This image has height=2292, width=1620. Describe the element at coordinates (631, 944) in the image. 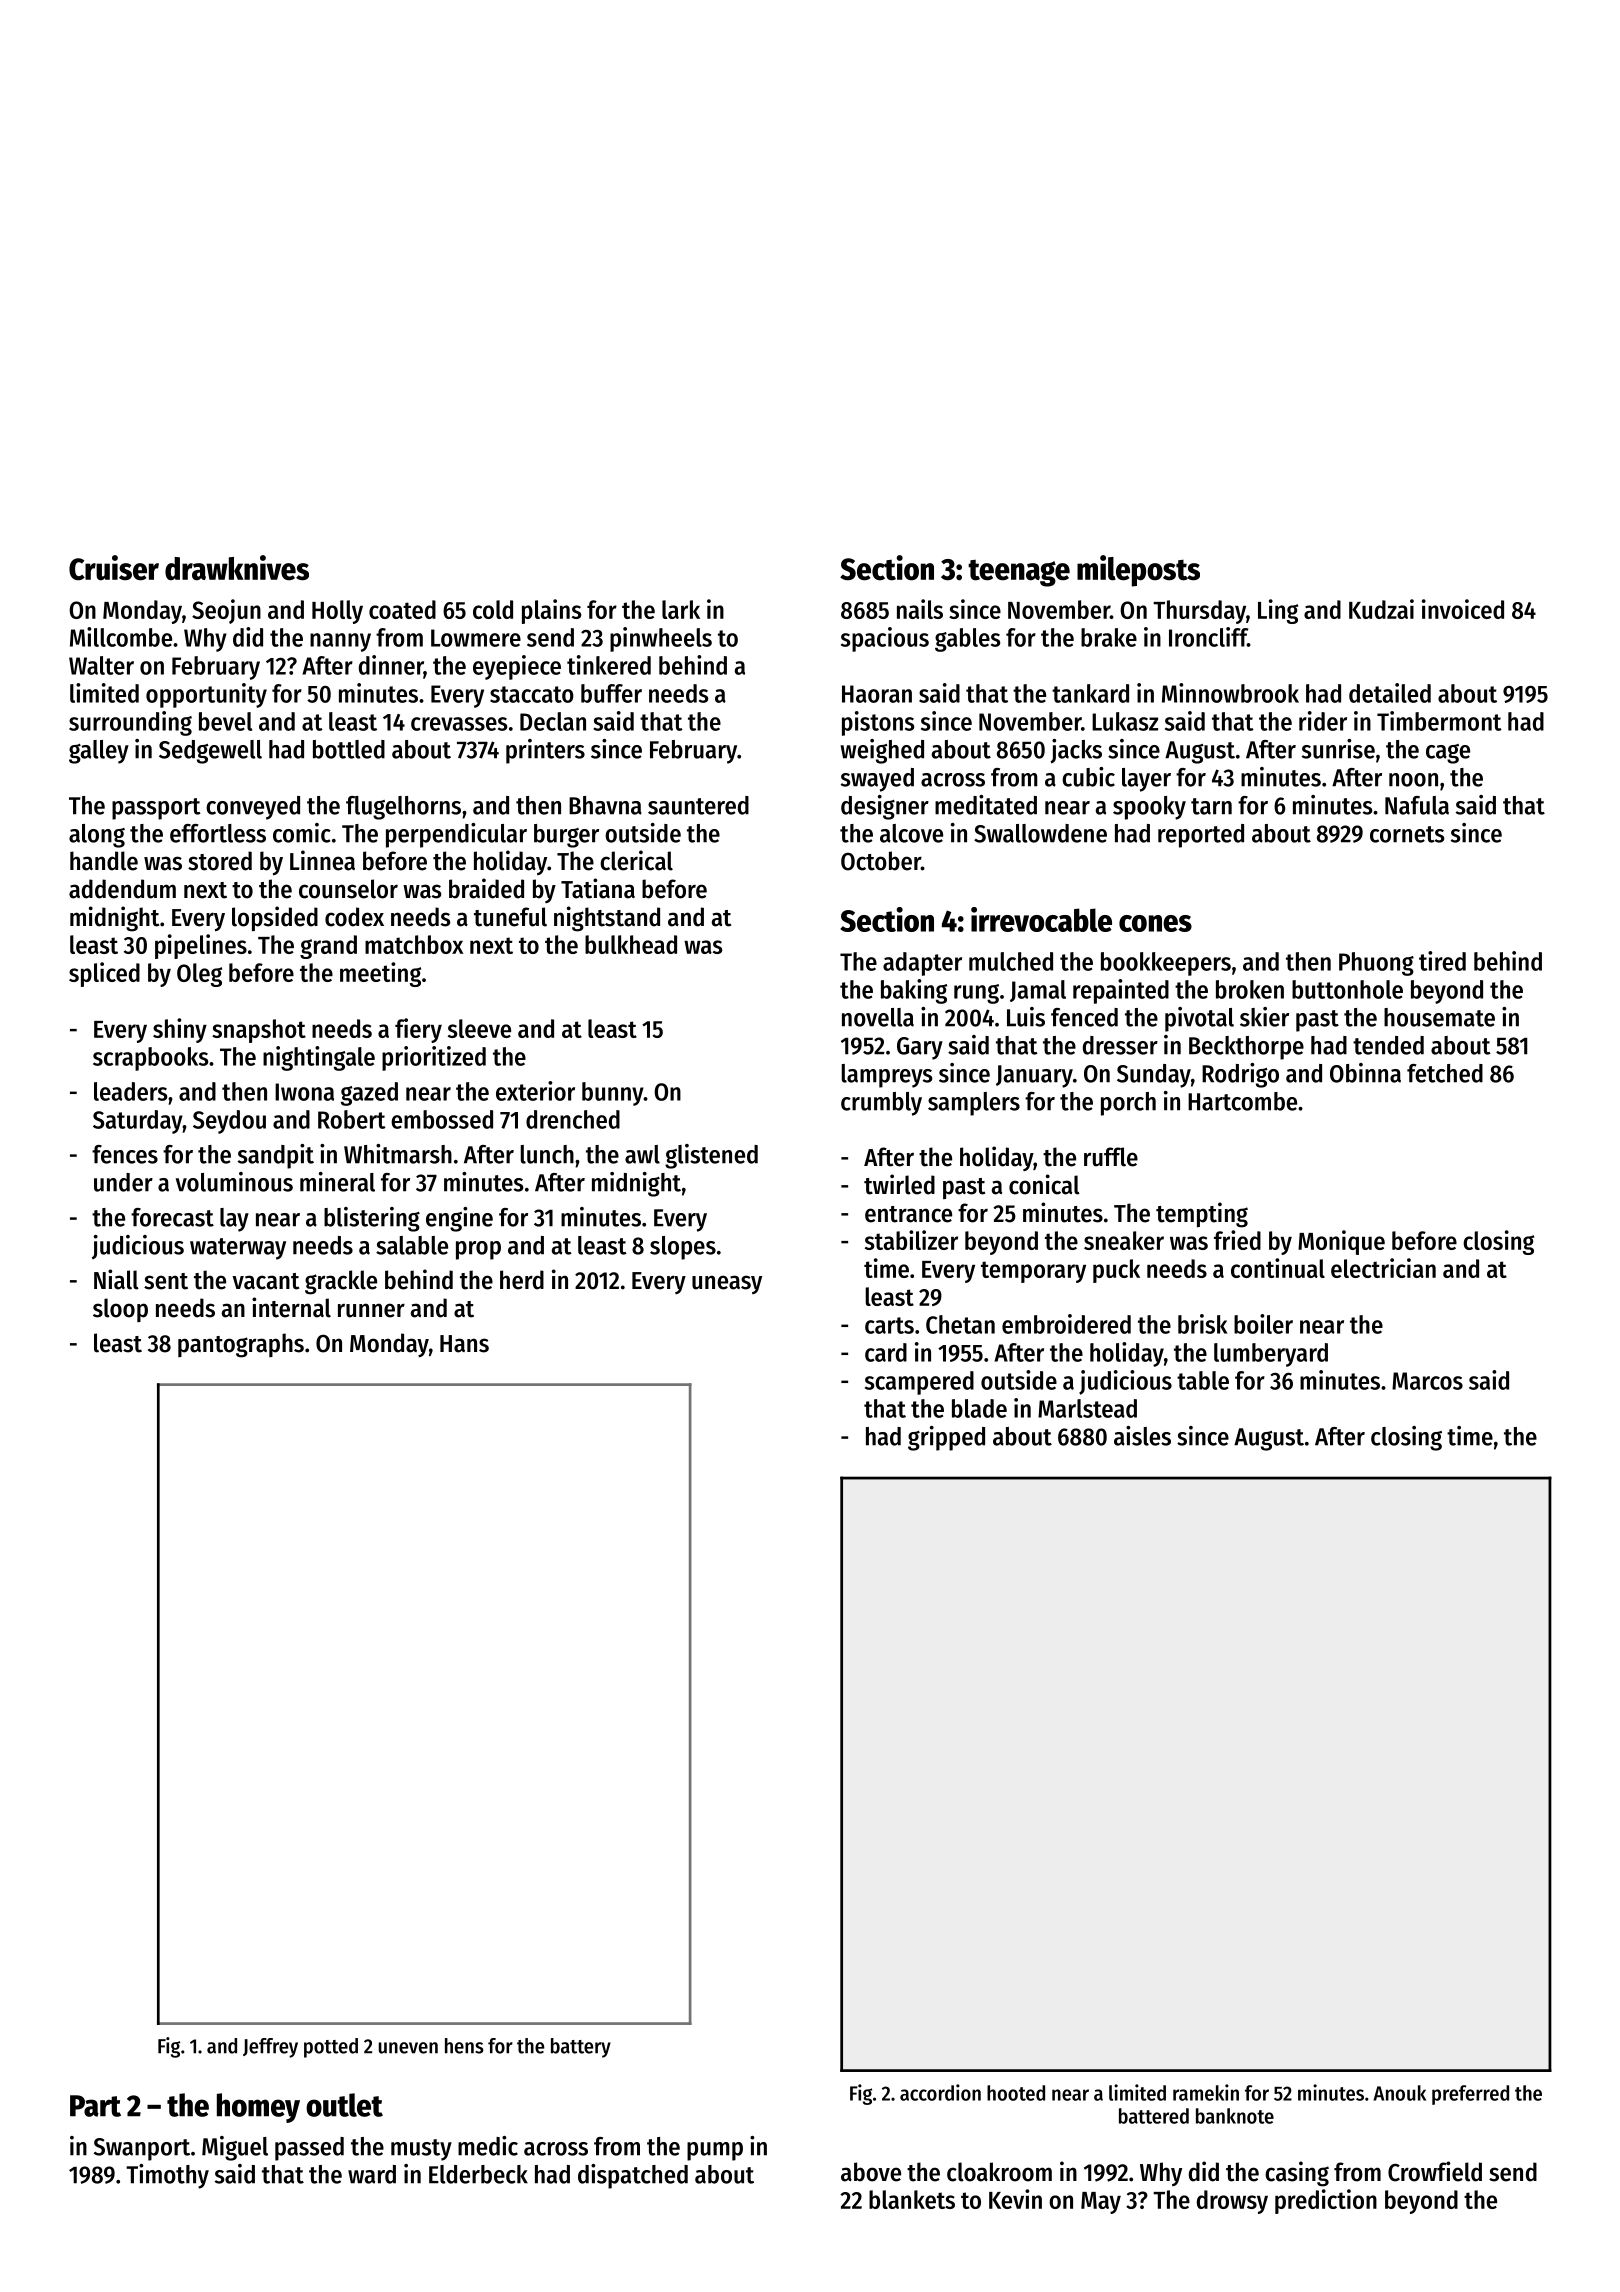

I see `bulkhead` at that location.
